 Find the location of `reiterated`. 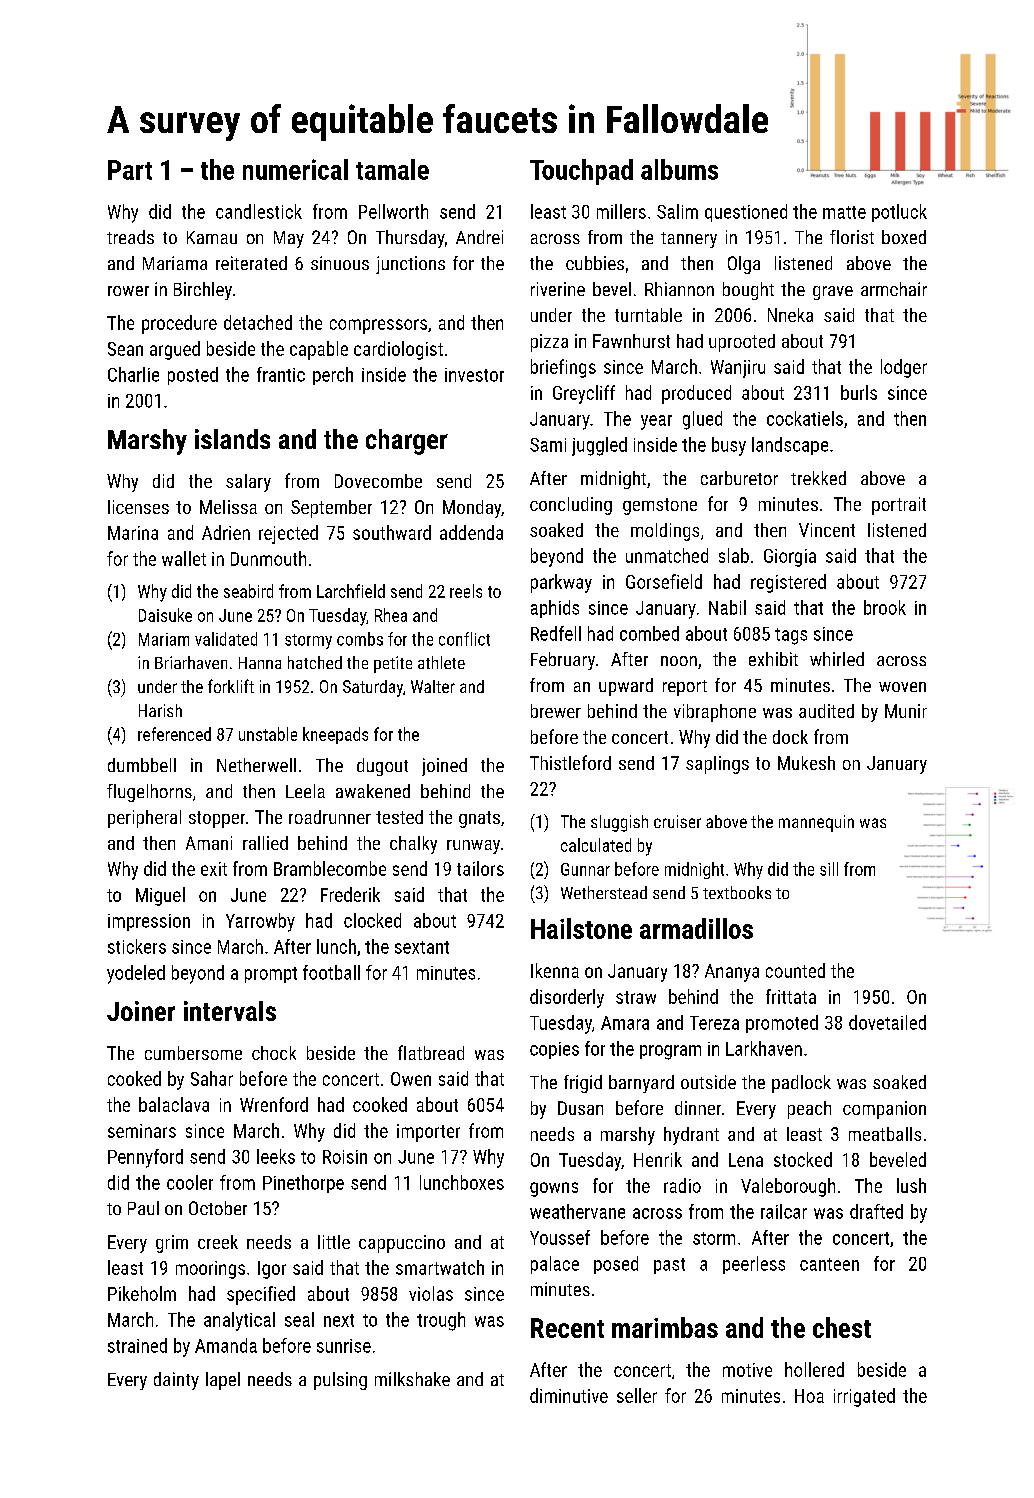

reiterated is located at coordinates (251, 263).
